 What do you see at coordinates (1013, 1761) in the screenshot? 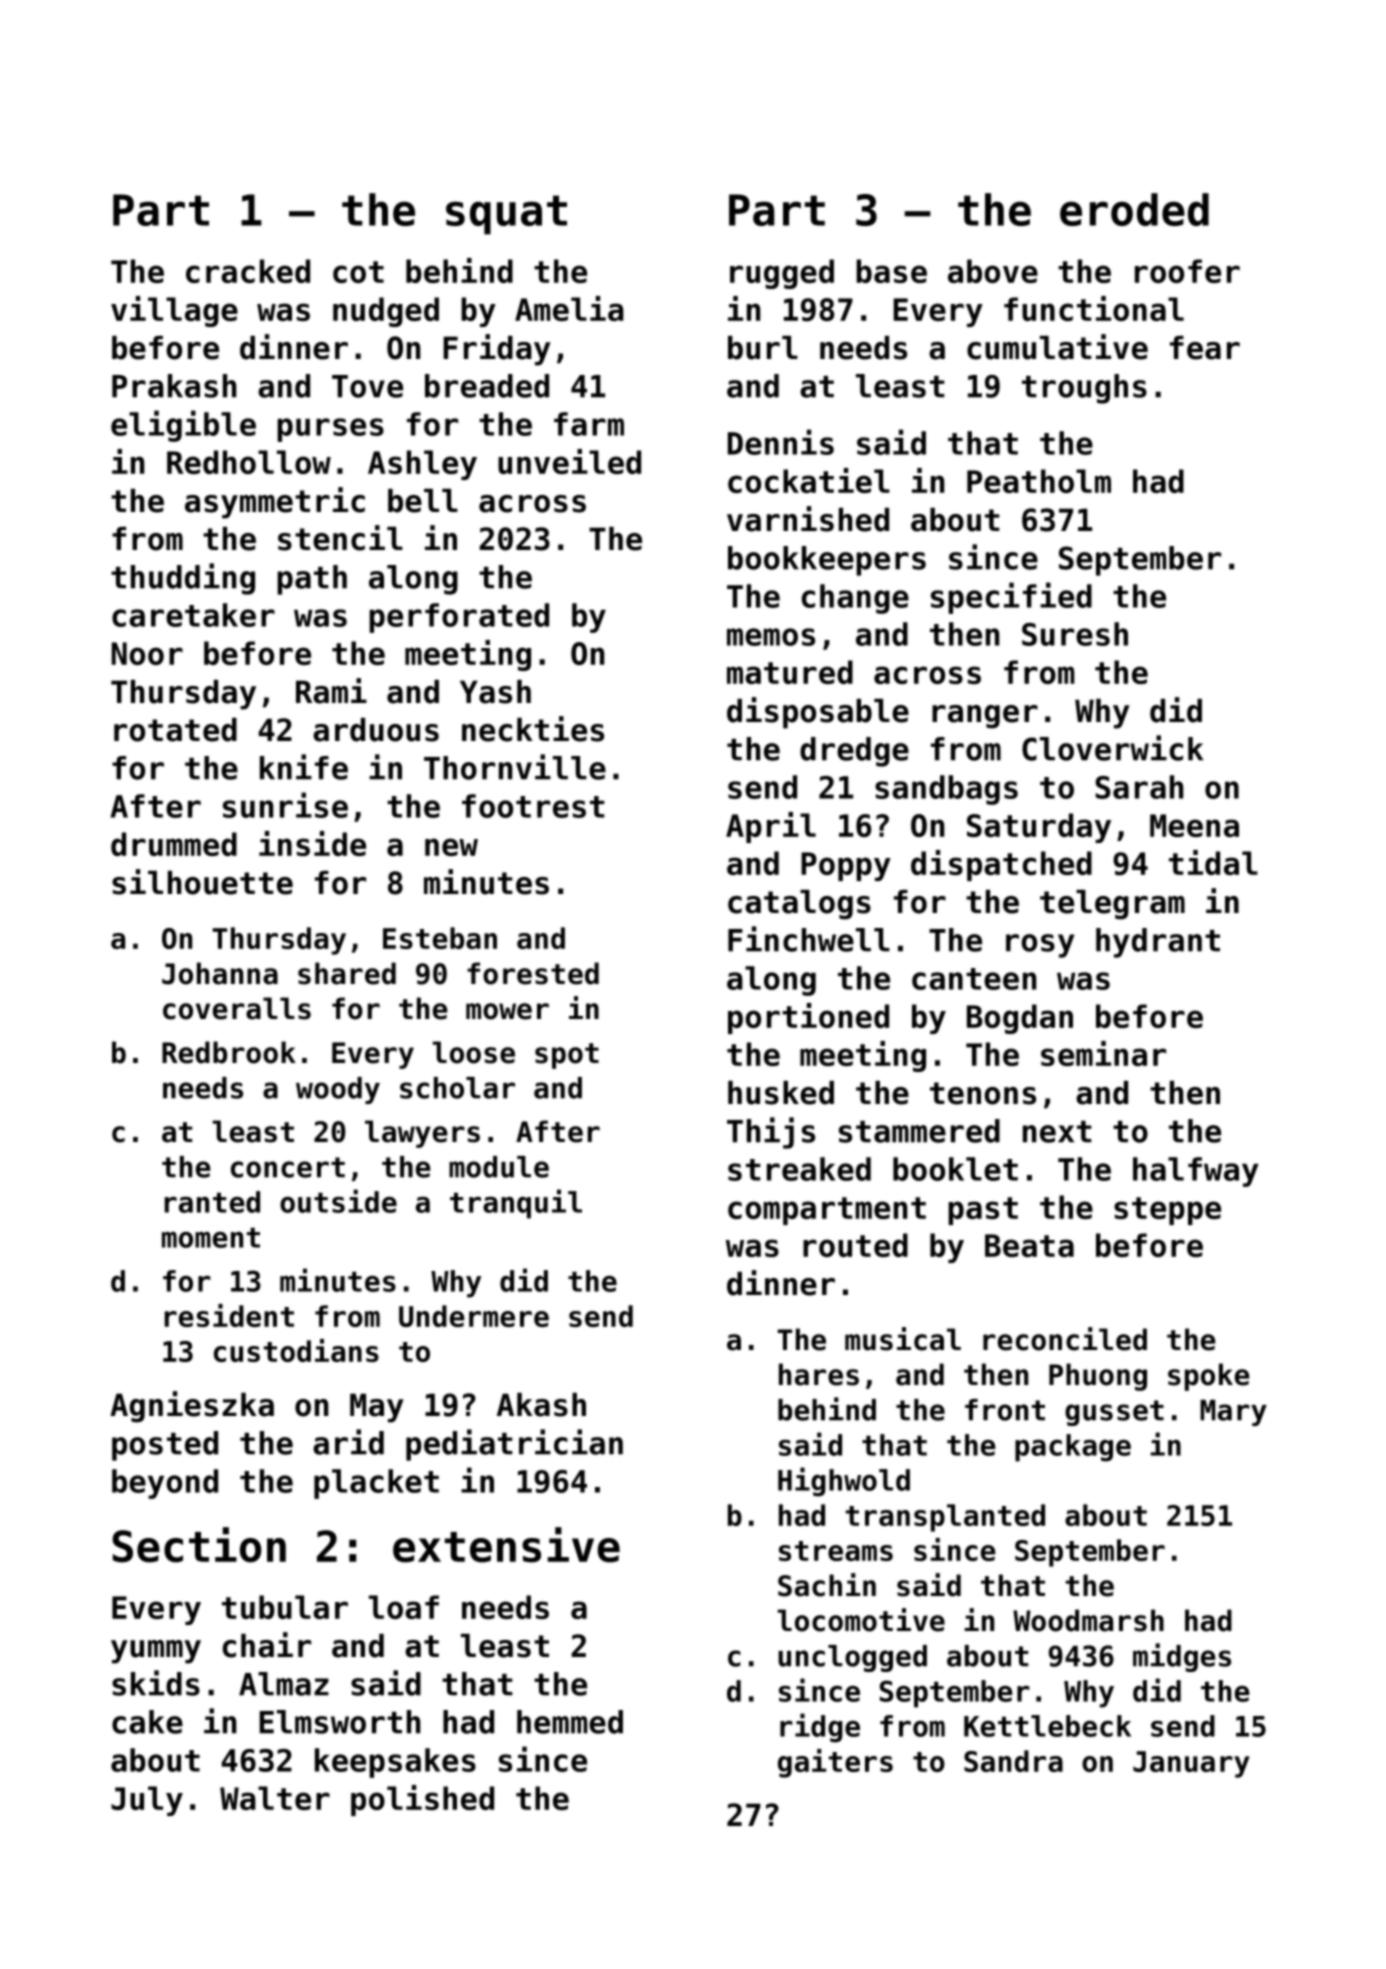
I see `Sandra` at bounding box center [1013, 1761].
